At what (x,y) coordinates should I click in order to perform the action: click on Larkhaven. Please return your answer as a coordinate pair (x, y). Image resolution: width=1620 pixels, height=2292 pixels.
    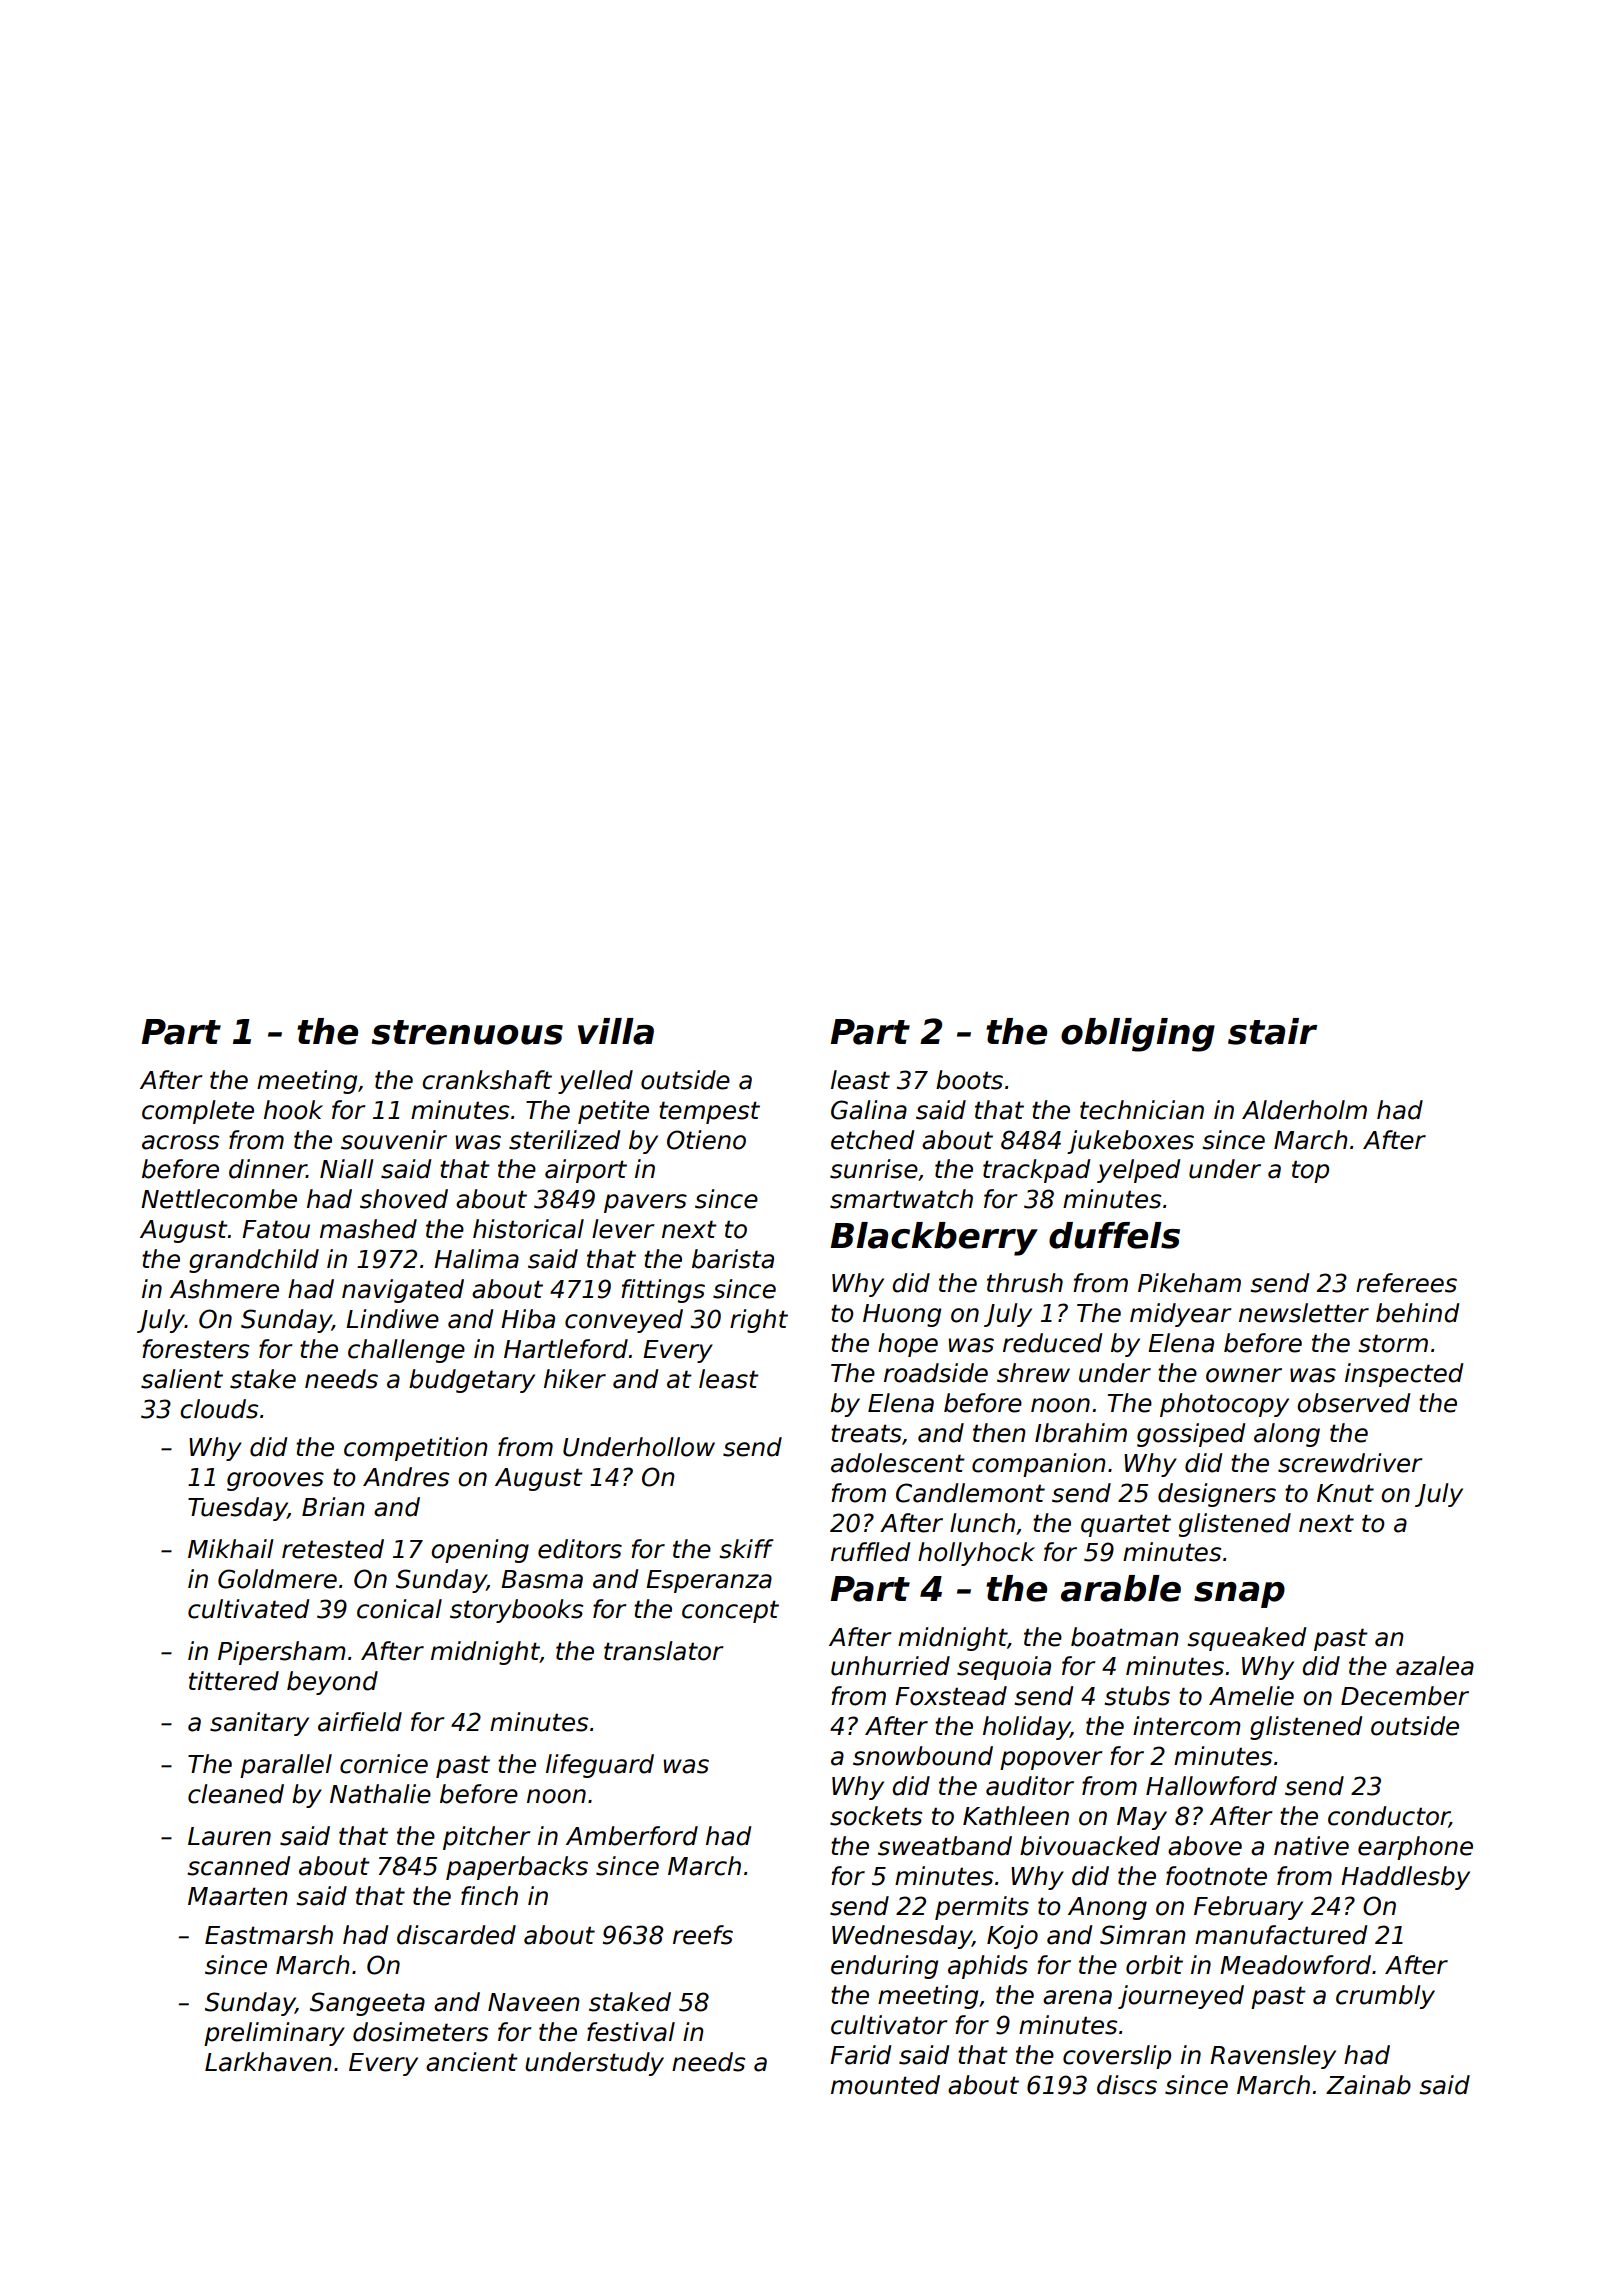
    Looking at the image, I should click on (268, 2062).
